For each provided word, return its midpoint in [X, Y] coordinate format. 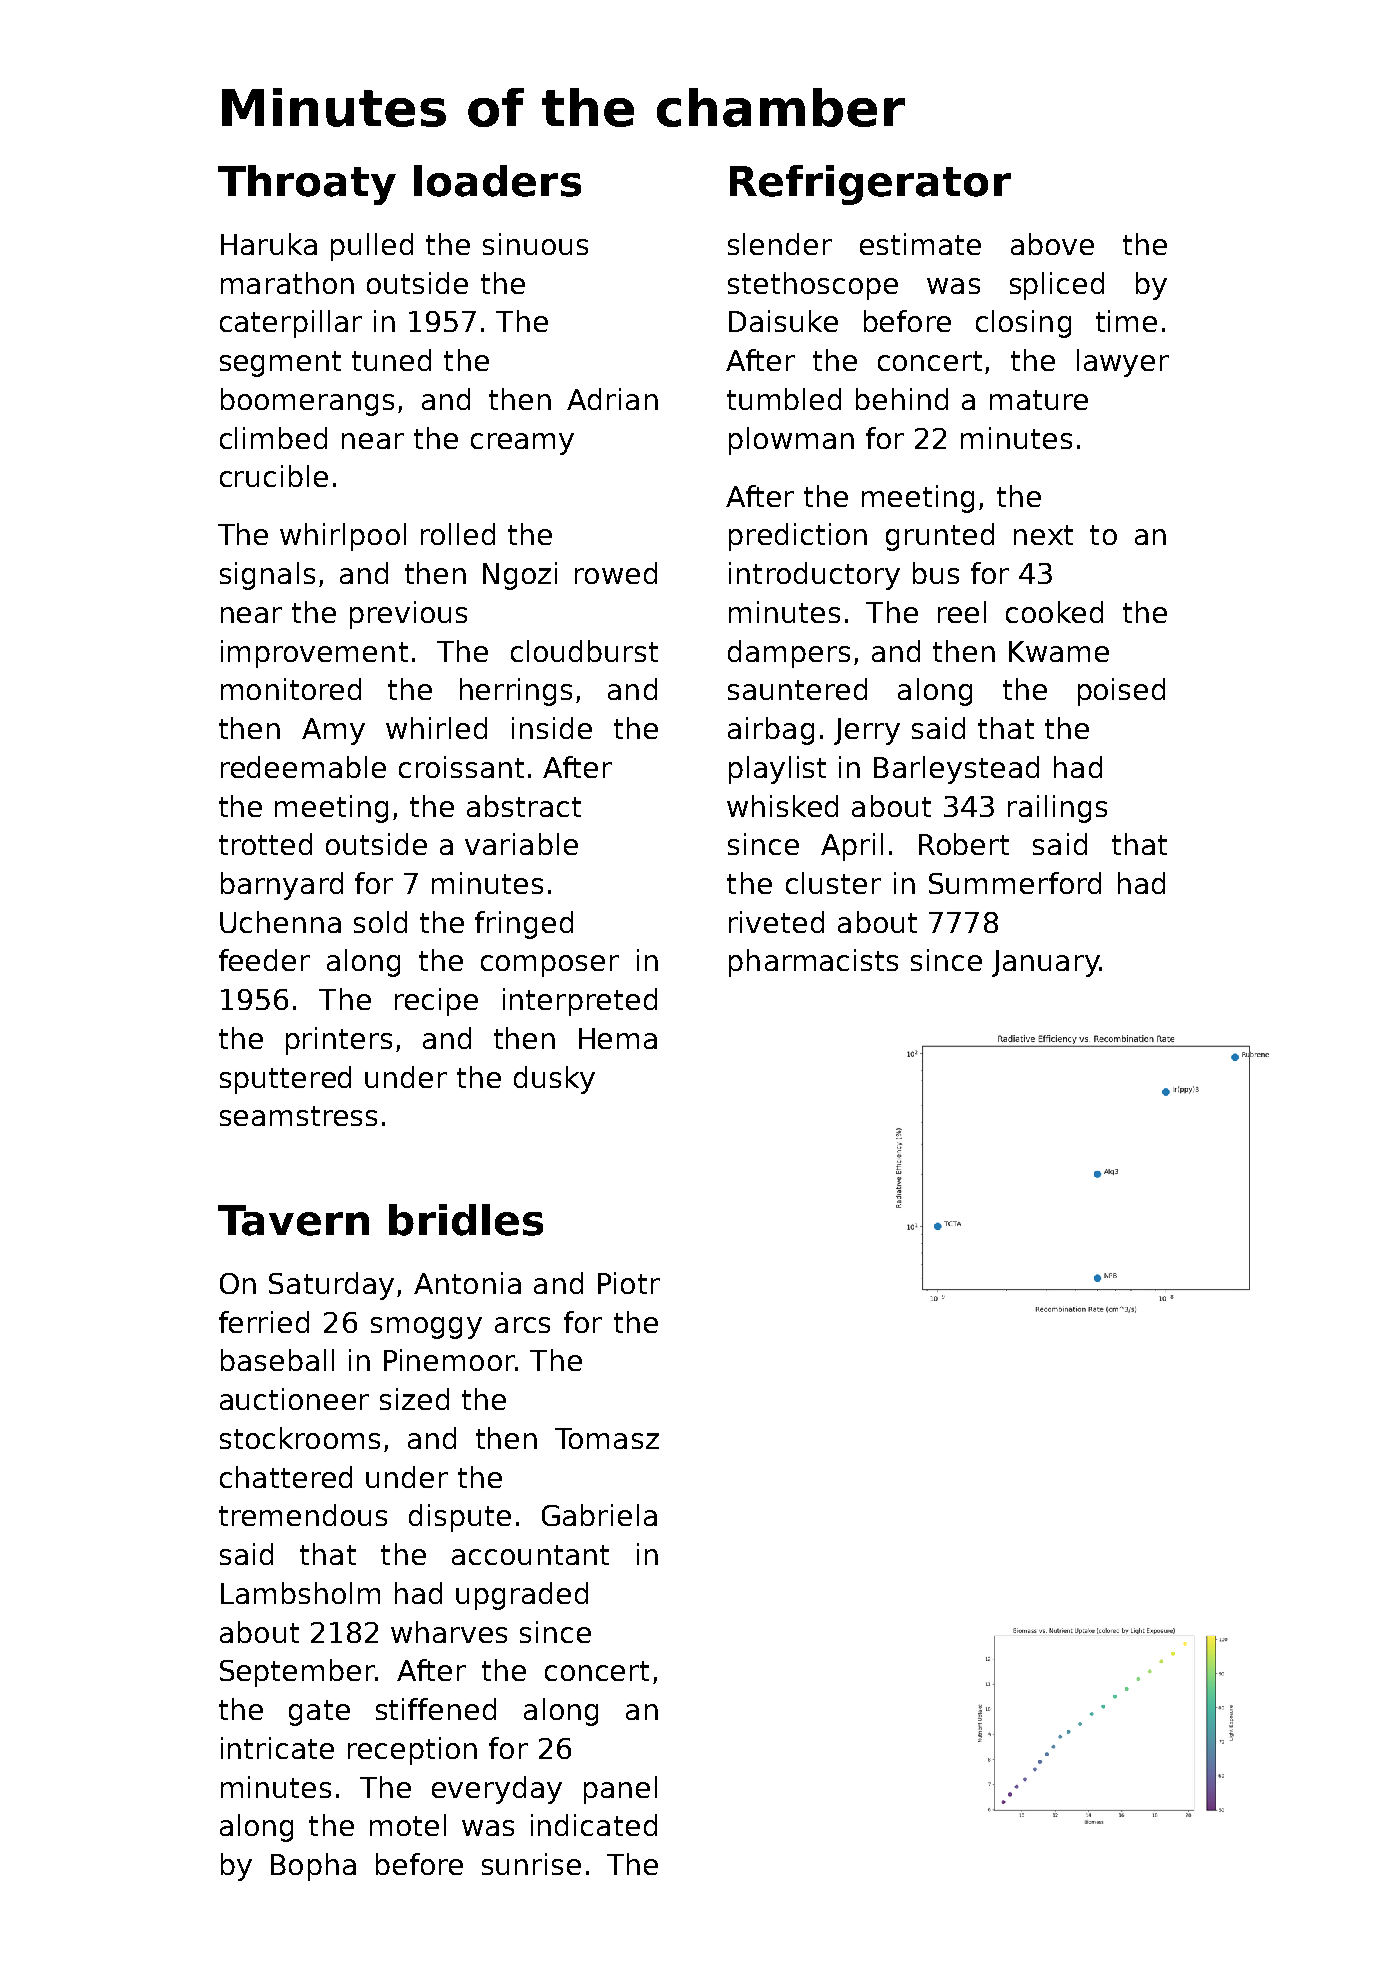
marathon [287, 283]
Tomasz [607, 1438]
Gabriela [599, 1515]
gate [319, 1713]
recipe [436, 1002]
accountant [530, 1555]
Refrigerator [870, 185]
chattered [286, 1477]
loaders [497, 181]
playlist [777, 770]
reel [962, 612]
